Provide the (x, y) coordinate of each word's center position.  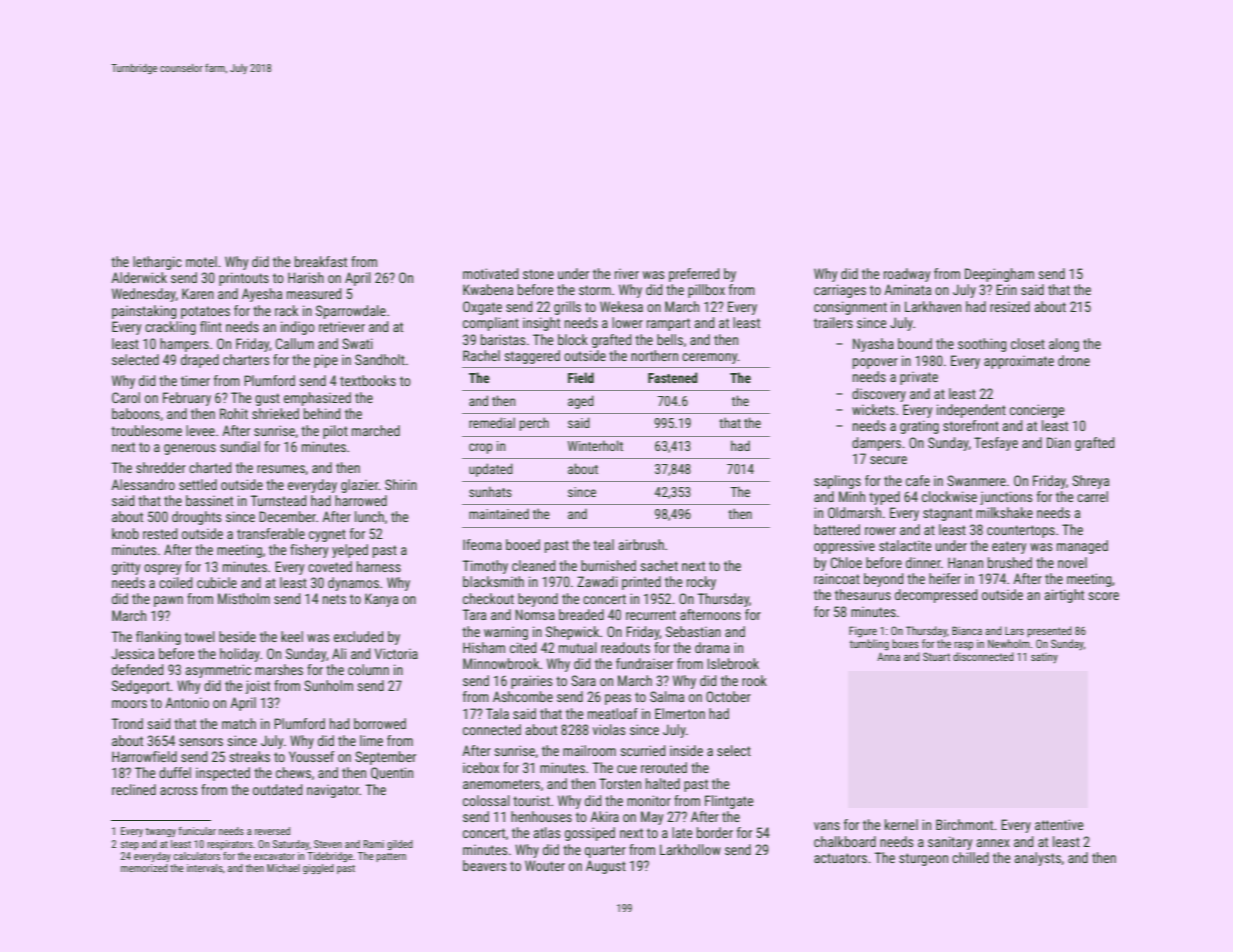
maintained (499, 513)
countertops (1021, 531)
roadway (907, 275)
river (627, 273)
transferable (271, 533)
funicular (197, 831)
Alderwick (139, 277)
